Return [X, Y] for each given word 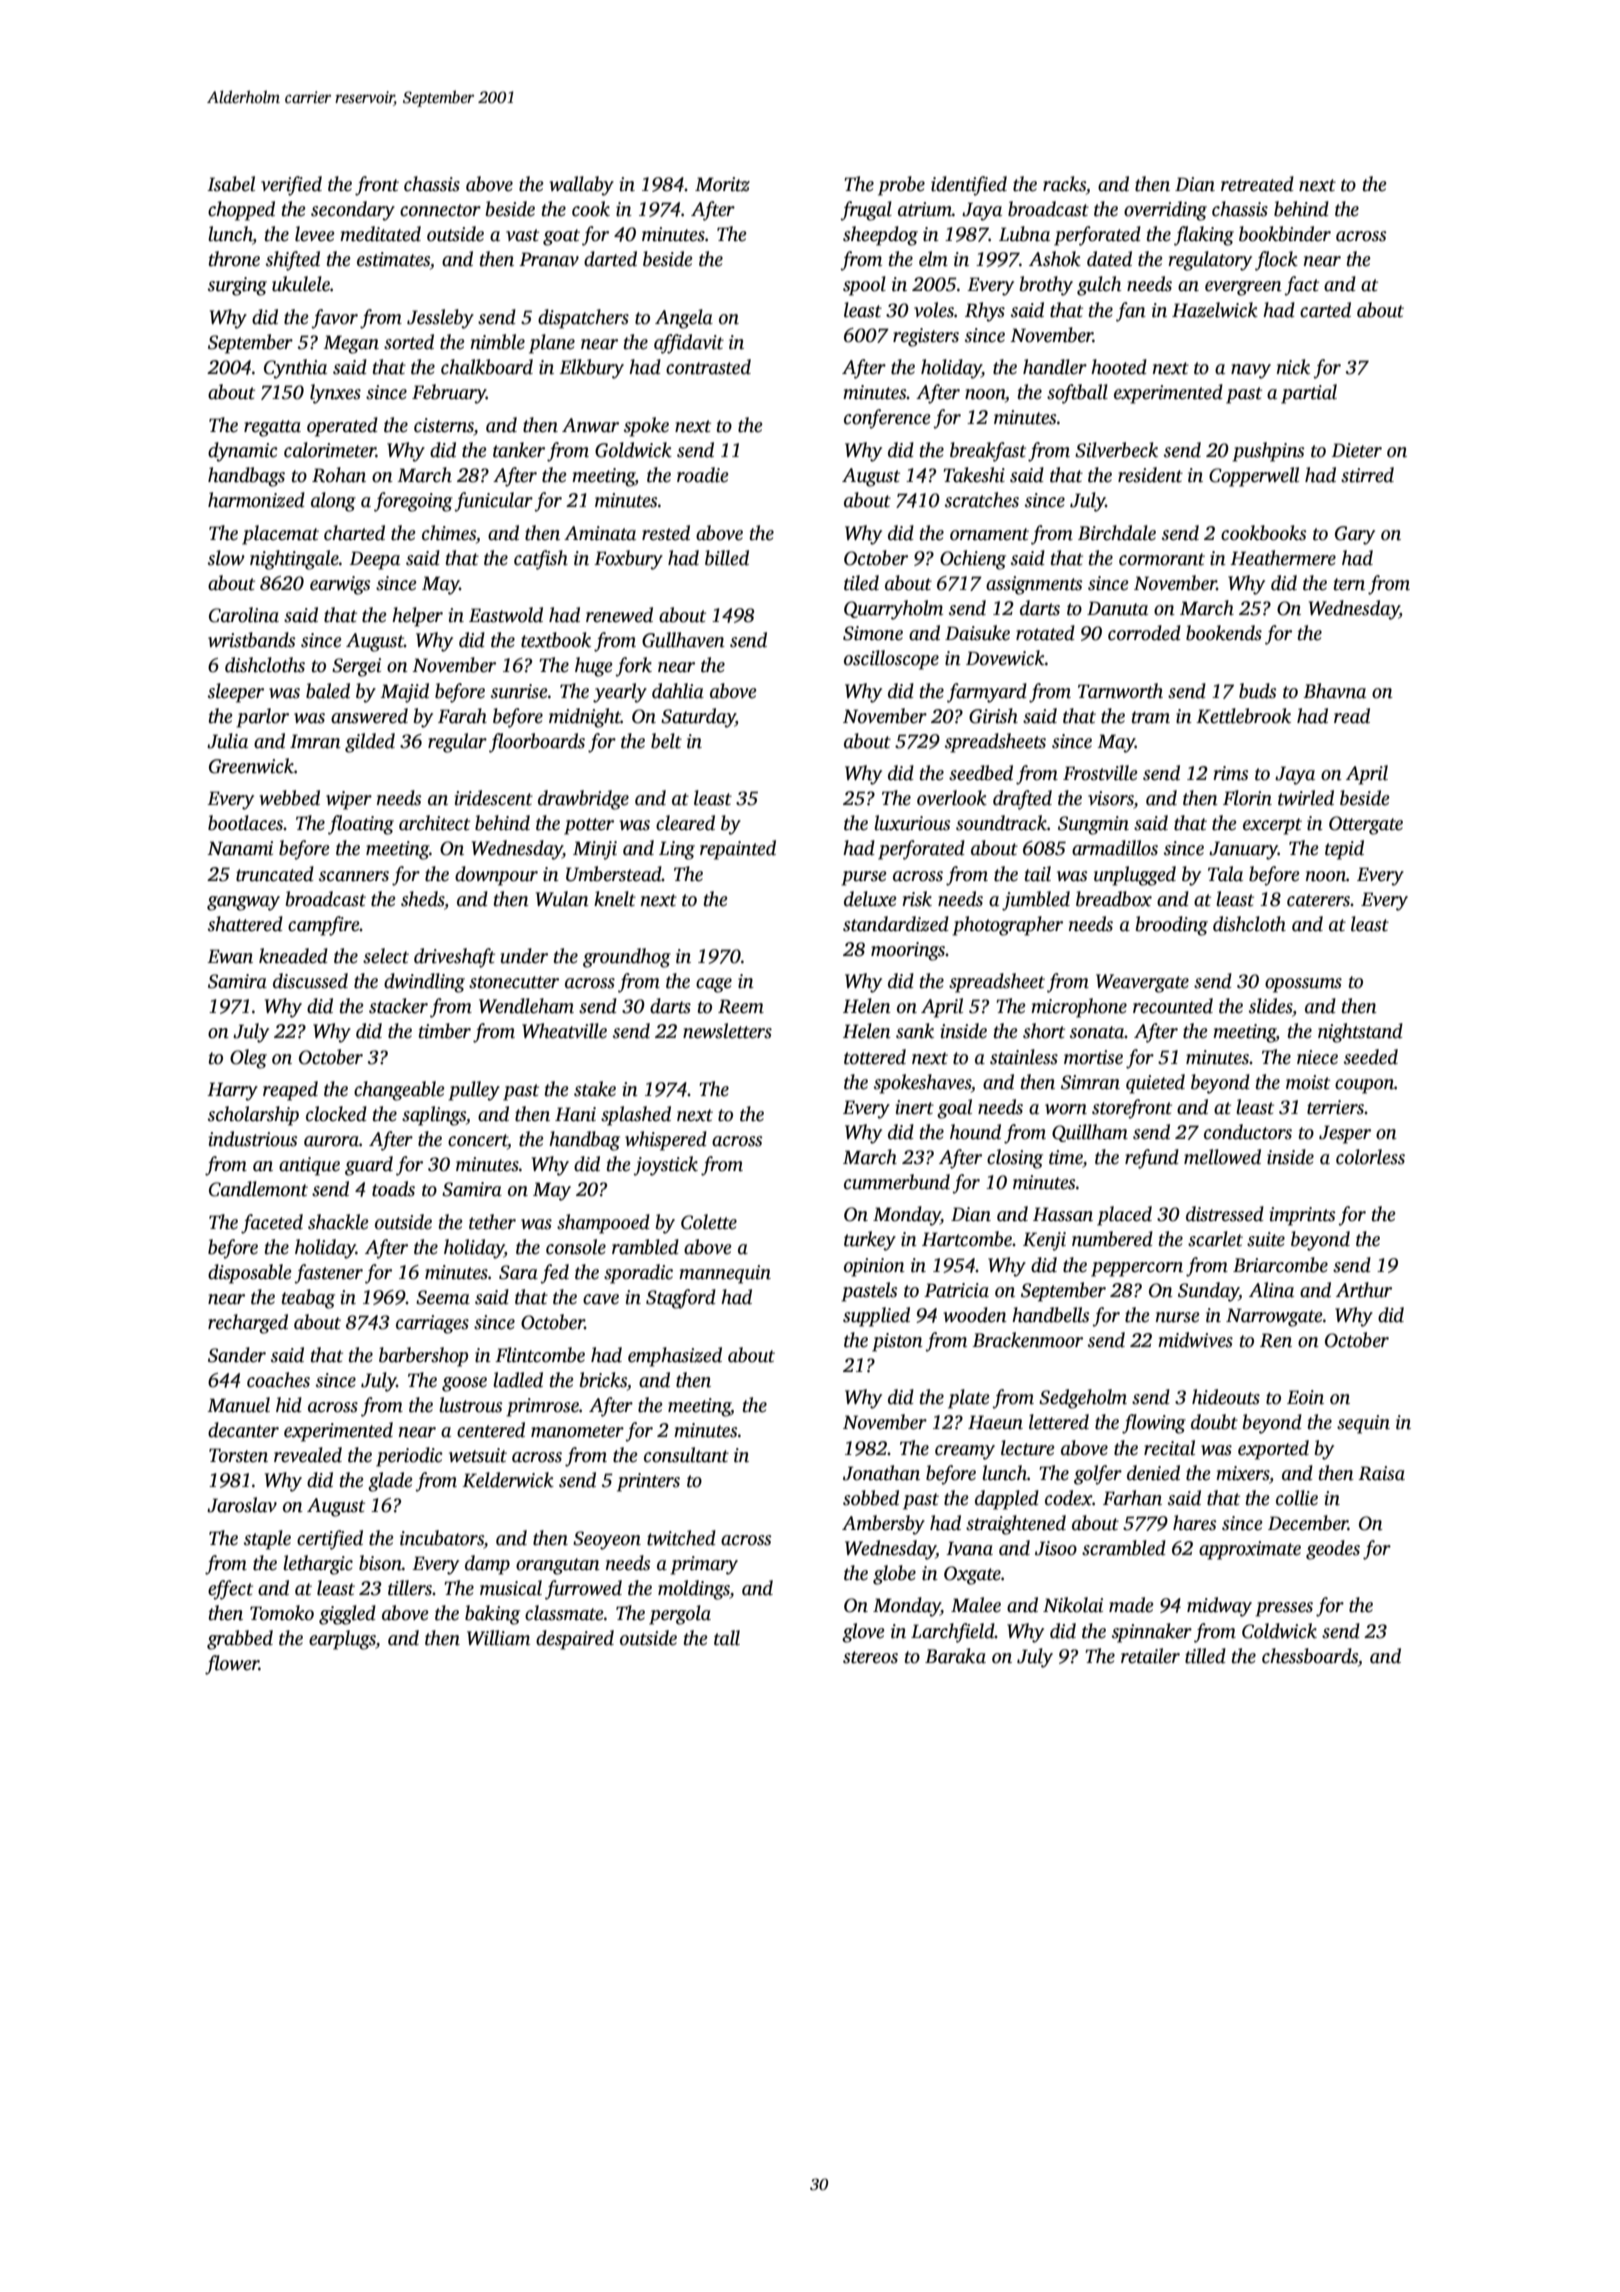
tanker [519, 450]
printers [648, 1482]
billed [727, 558]
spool [864, 286]
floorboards [537, 743]
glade [390, 1482]
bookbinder [1285, 234]
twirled [1306, 798]
